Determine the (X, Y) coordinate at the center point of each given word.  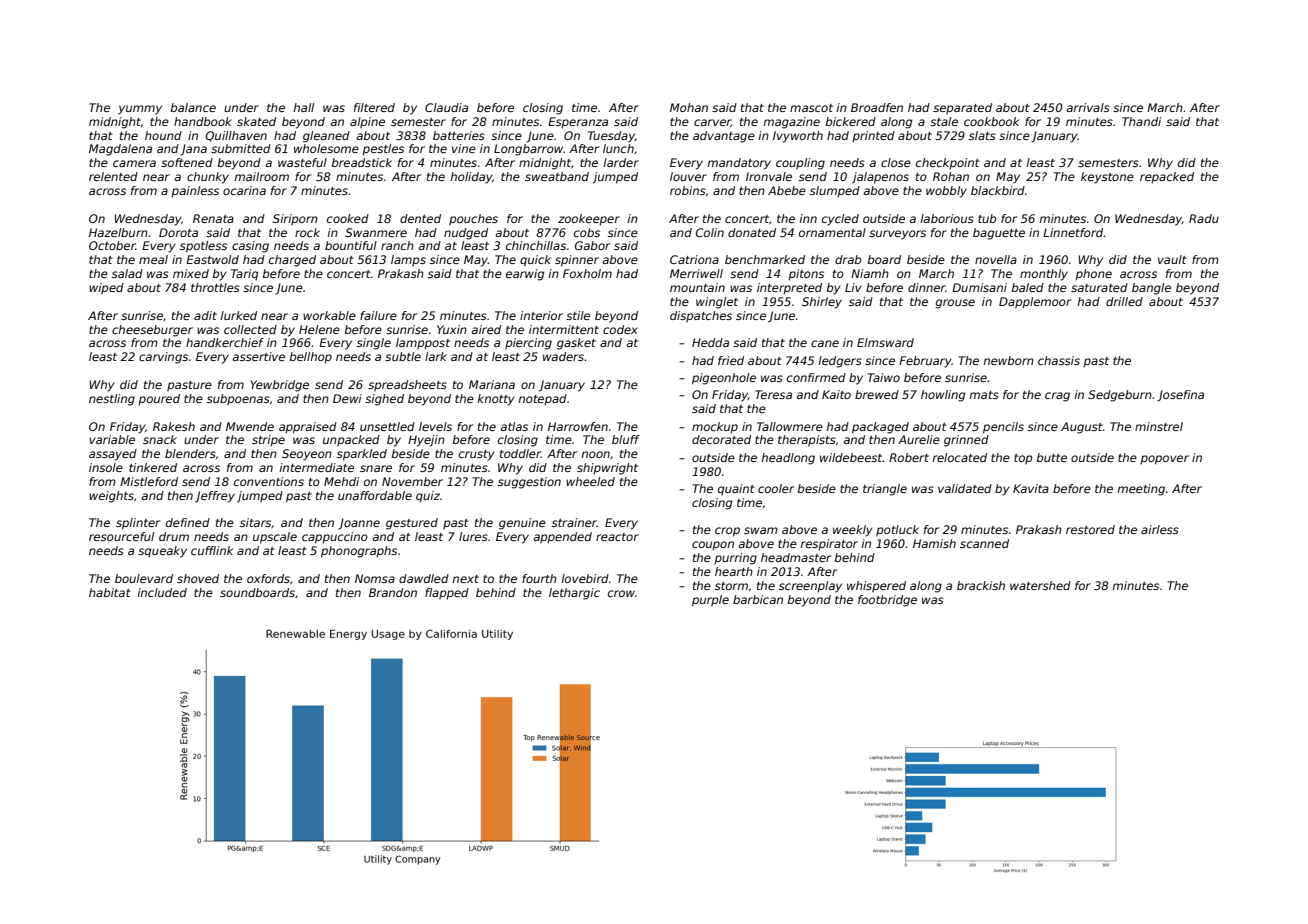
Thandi (1141, 121)
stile (578, 315)
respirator (829, 545)
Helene (319, 329)
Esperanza (578, 123)
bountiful (351, 245)
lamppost (423, 344)
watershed (1040, 585)
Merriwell (696, 273)
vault (1172, 259)
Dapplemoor (1035, 303)
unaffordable (375, 495)
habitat (110, 592)
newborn (1008, 360)
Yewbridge (279, 386)
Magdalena (120, 150)
